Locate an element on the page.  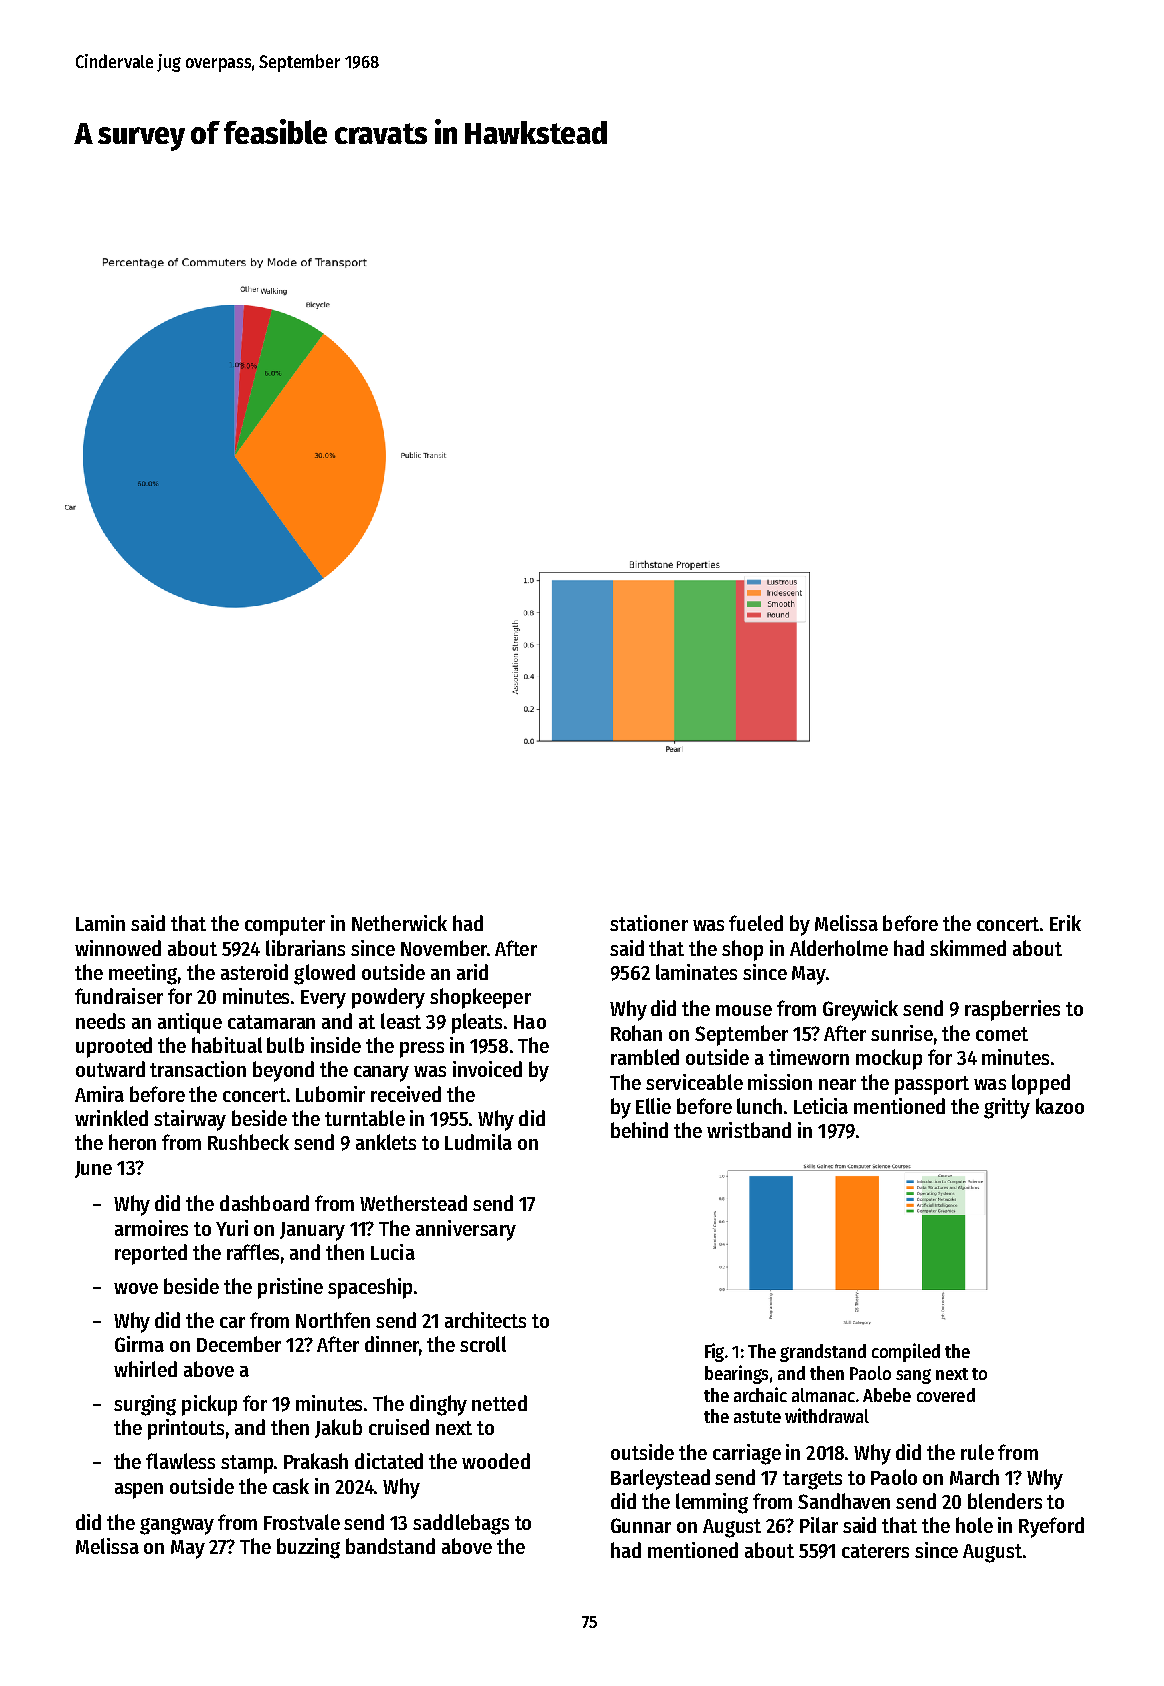
carriage is located at coordinates (747, 1454).
